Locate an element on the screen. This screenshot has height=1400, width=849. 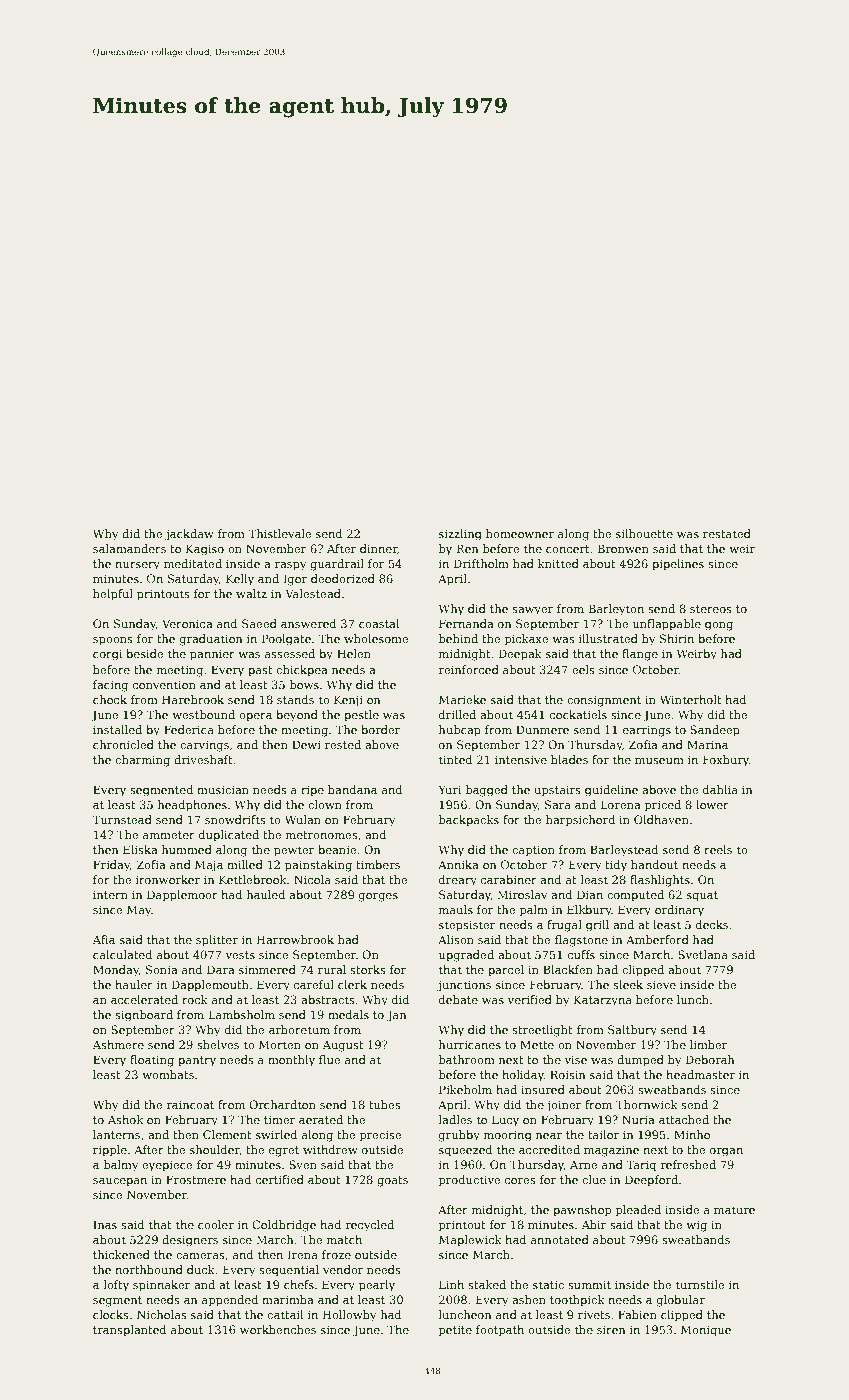
workbenches is located at coordinates (278, 1329).
